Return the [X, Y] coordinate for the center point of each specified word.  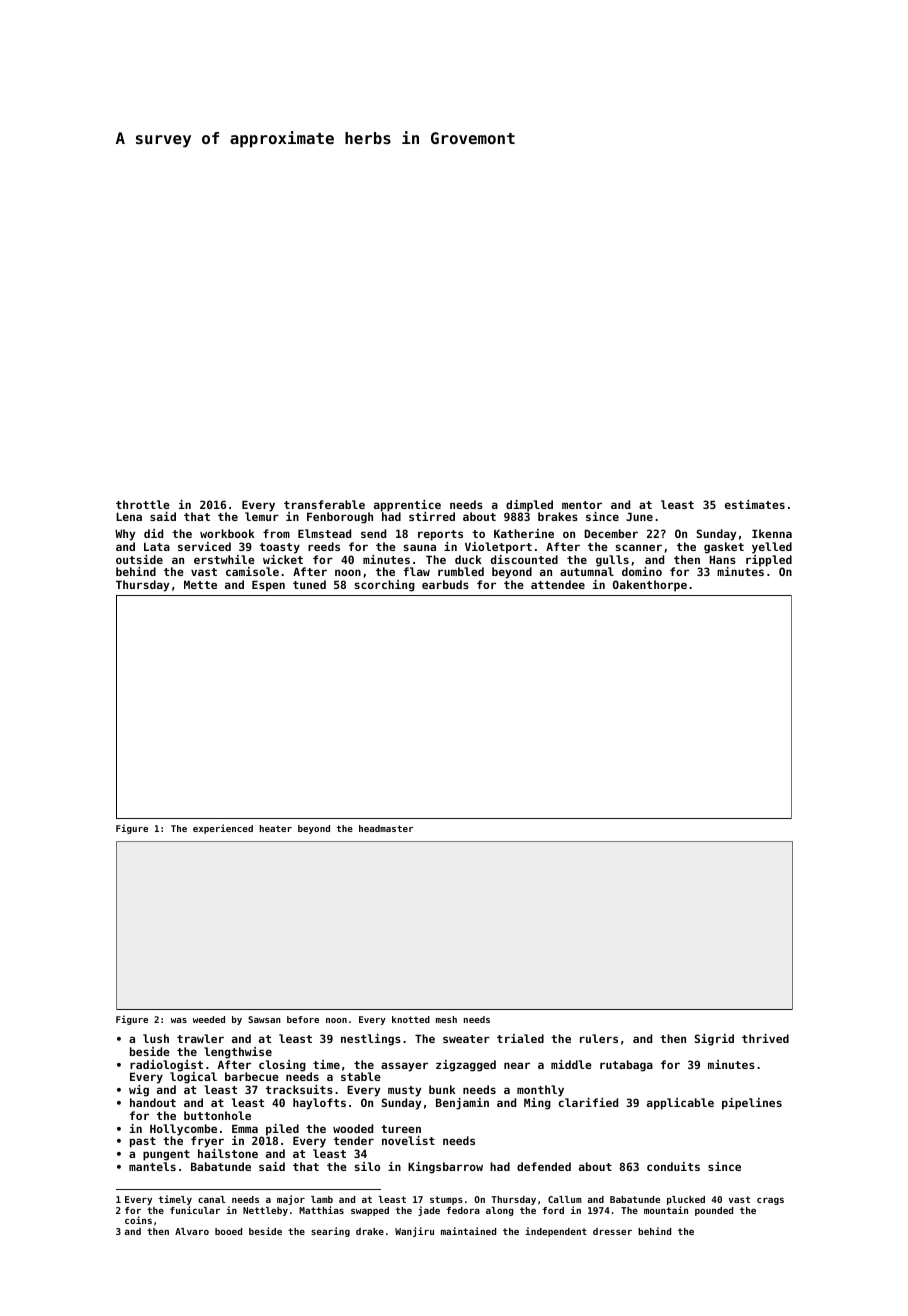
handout [153, 1102]
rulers [599, 1038]
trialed [520, 1038]
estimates [755, 504]
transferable [324, 504]
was [179, 1020]
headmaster [386, 828]
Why [125, 535]
